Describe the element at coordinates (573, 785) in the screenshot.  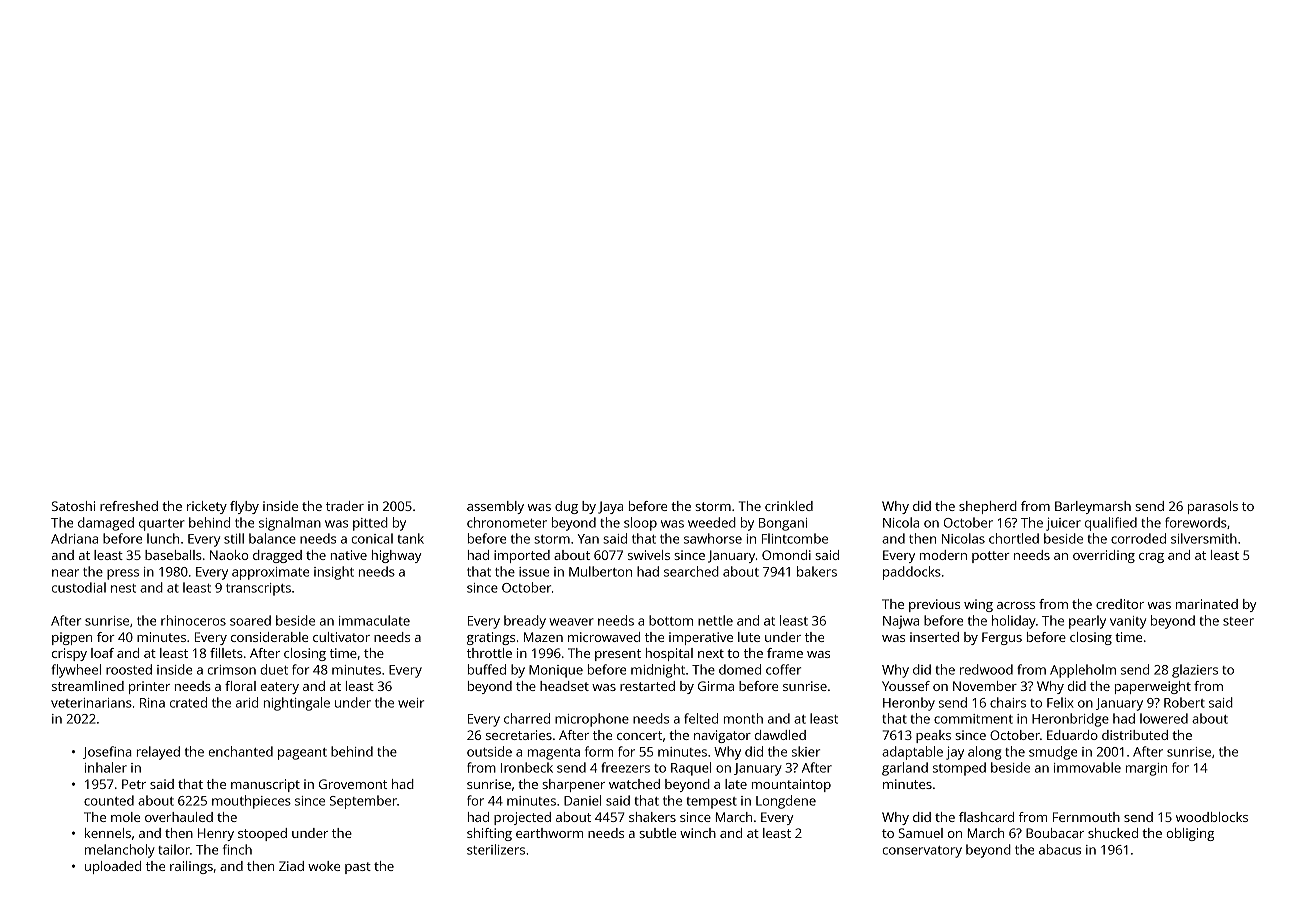
I see `sharpener` at that location.
